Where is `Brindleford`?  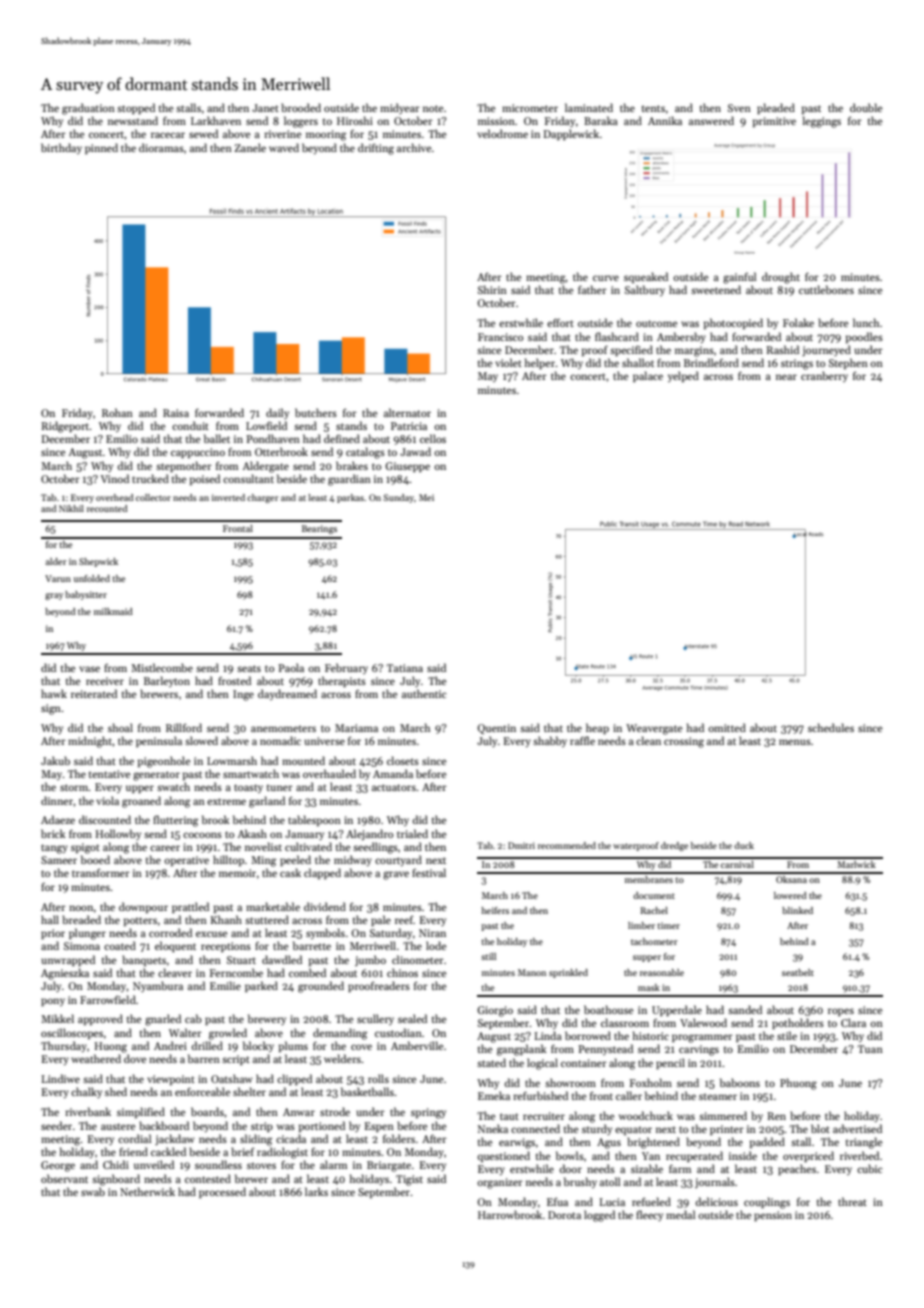 Brindleford is located at coordinates (711, 362).
